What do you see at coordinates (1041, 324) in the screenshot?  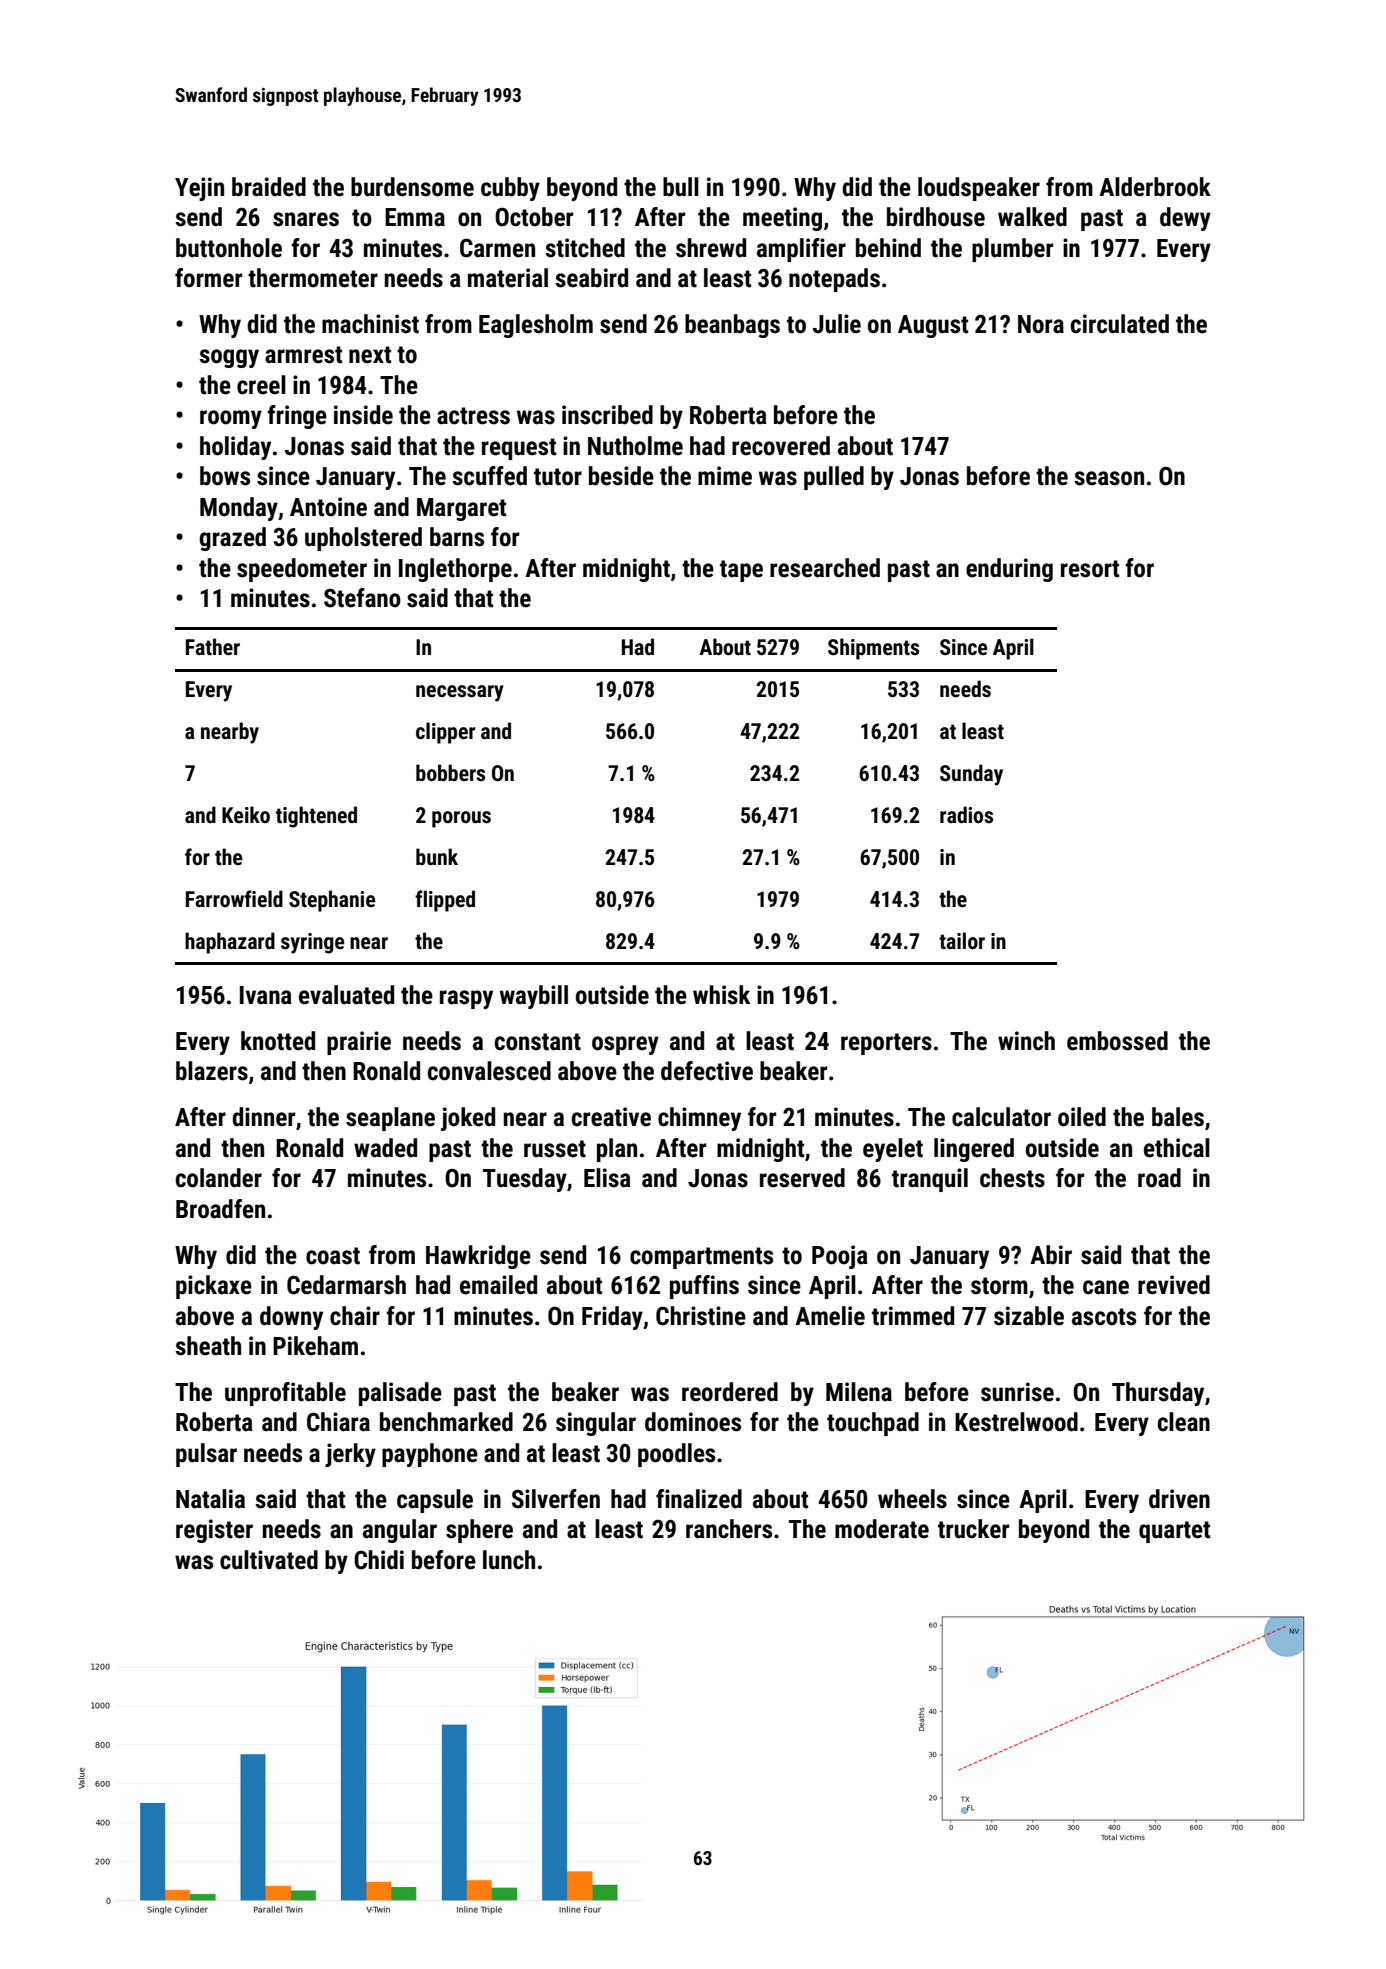 I see `Nora` at bounding box center [1041, 324].
